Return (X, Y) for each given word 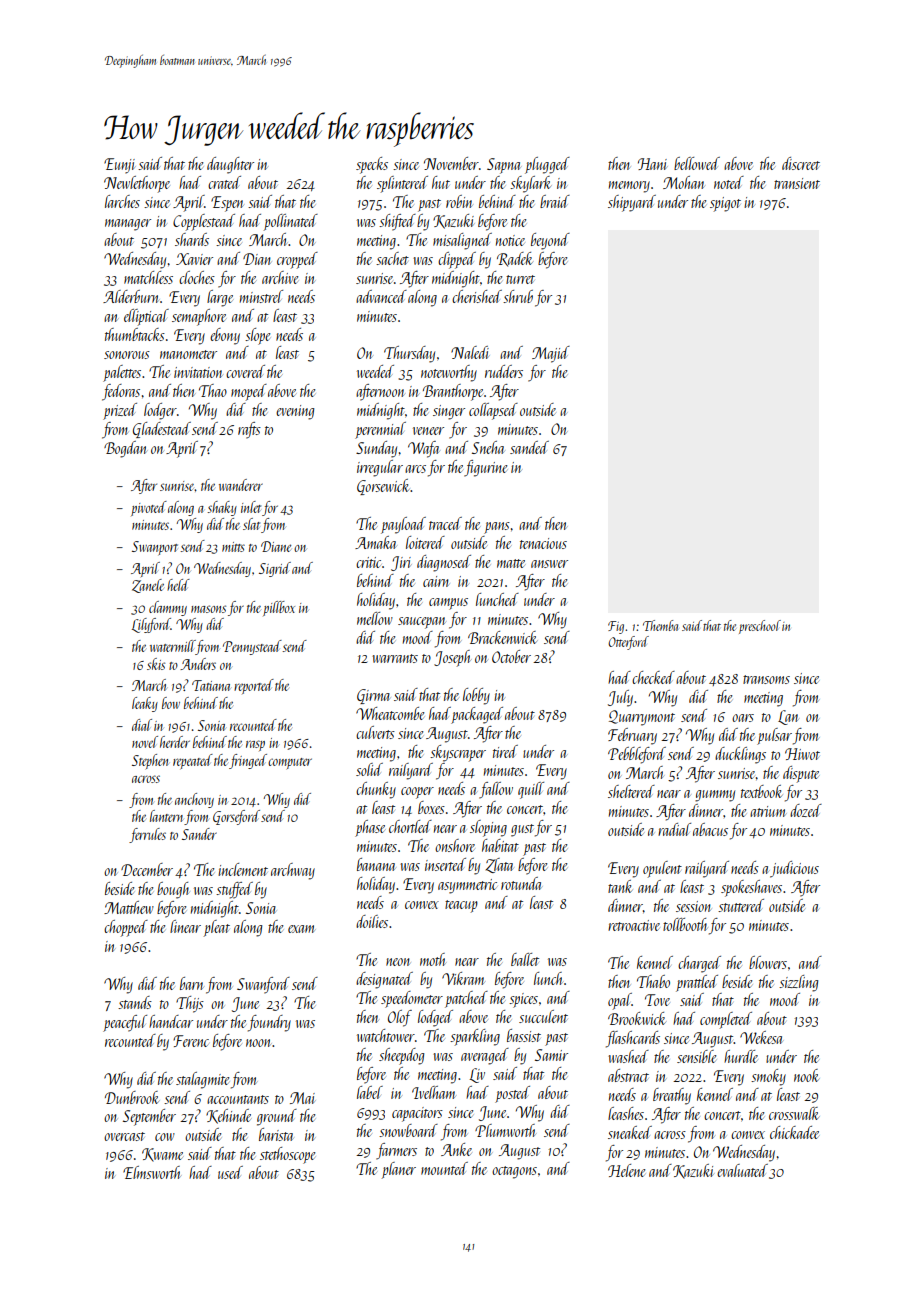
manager (128, 225)
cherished (477, 296)
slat (251, 524)
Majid (551, 354)
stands (135, 1002)
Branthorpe (453, 392)
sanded (529, 447)
